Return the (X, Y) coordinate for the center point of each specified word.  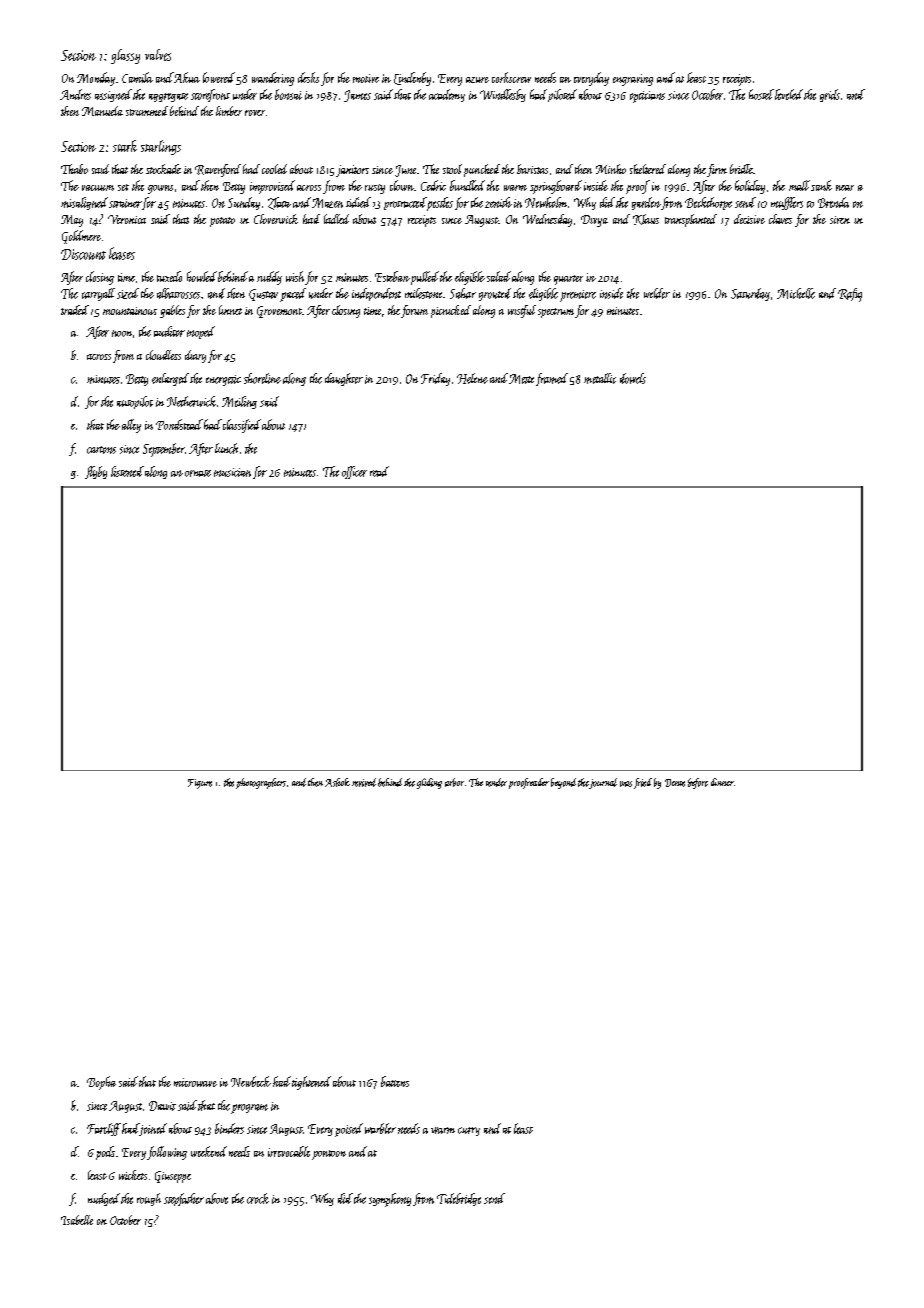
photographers (261, 783)
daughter (344, 379)
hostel (761, 94)
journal (603, 783)
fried (643, 783)
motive (366, 78)
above (217, 1198)
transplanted (691, 220)
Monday (96, 79)
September (164, 450)
